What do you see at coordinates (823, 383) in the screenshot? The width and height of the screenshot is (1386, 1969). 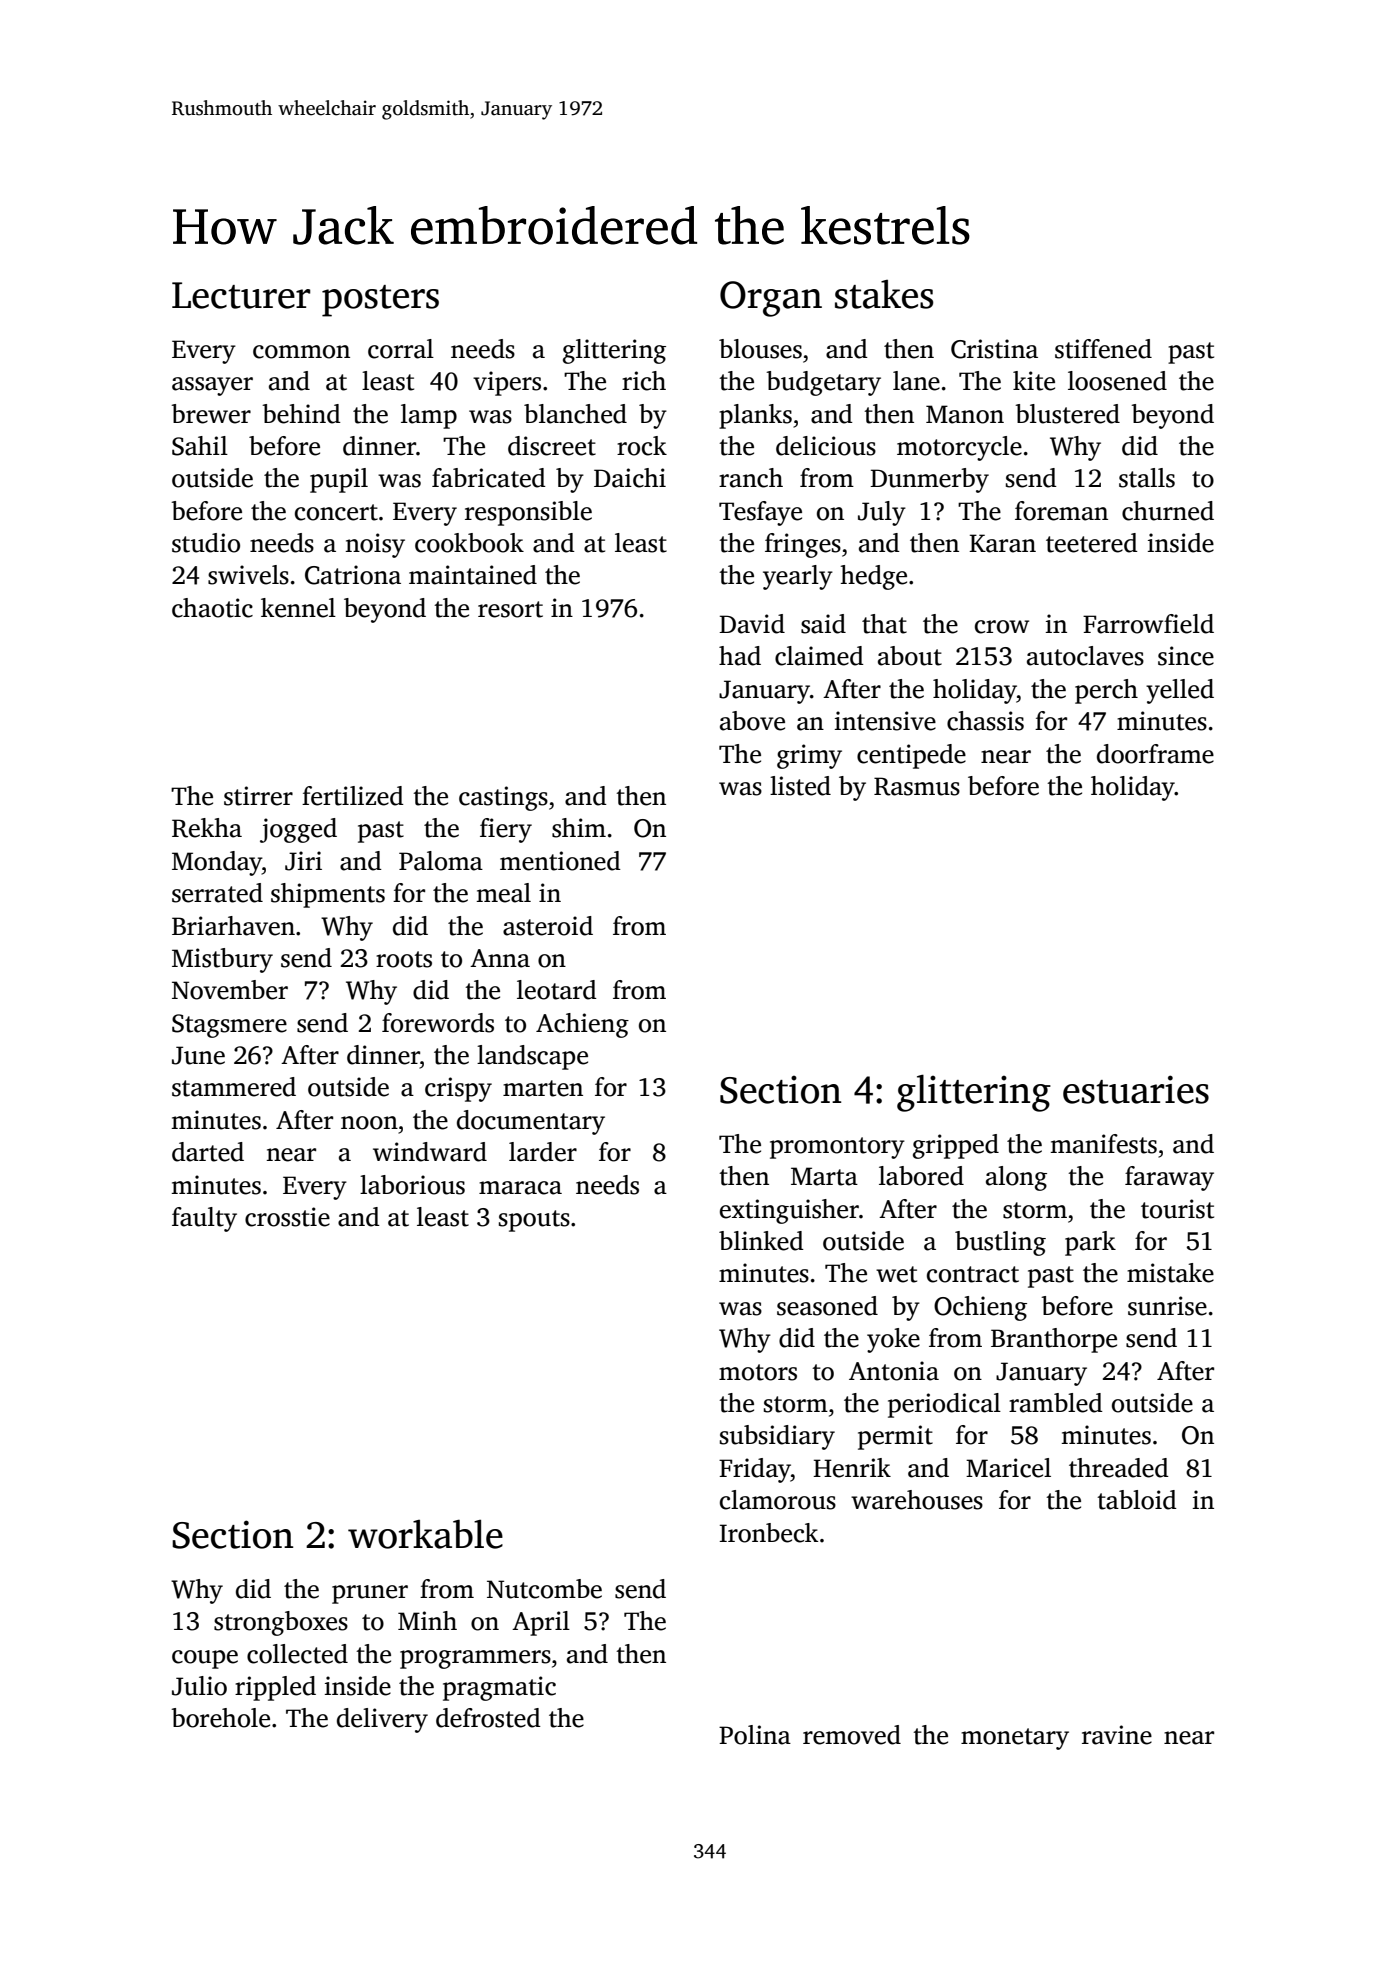 I see `budgetary` at bounding box center [823, 383].
